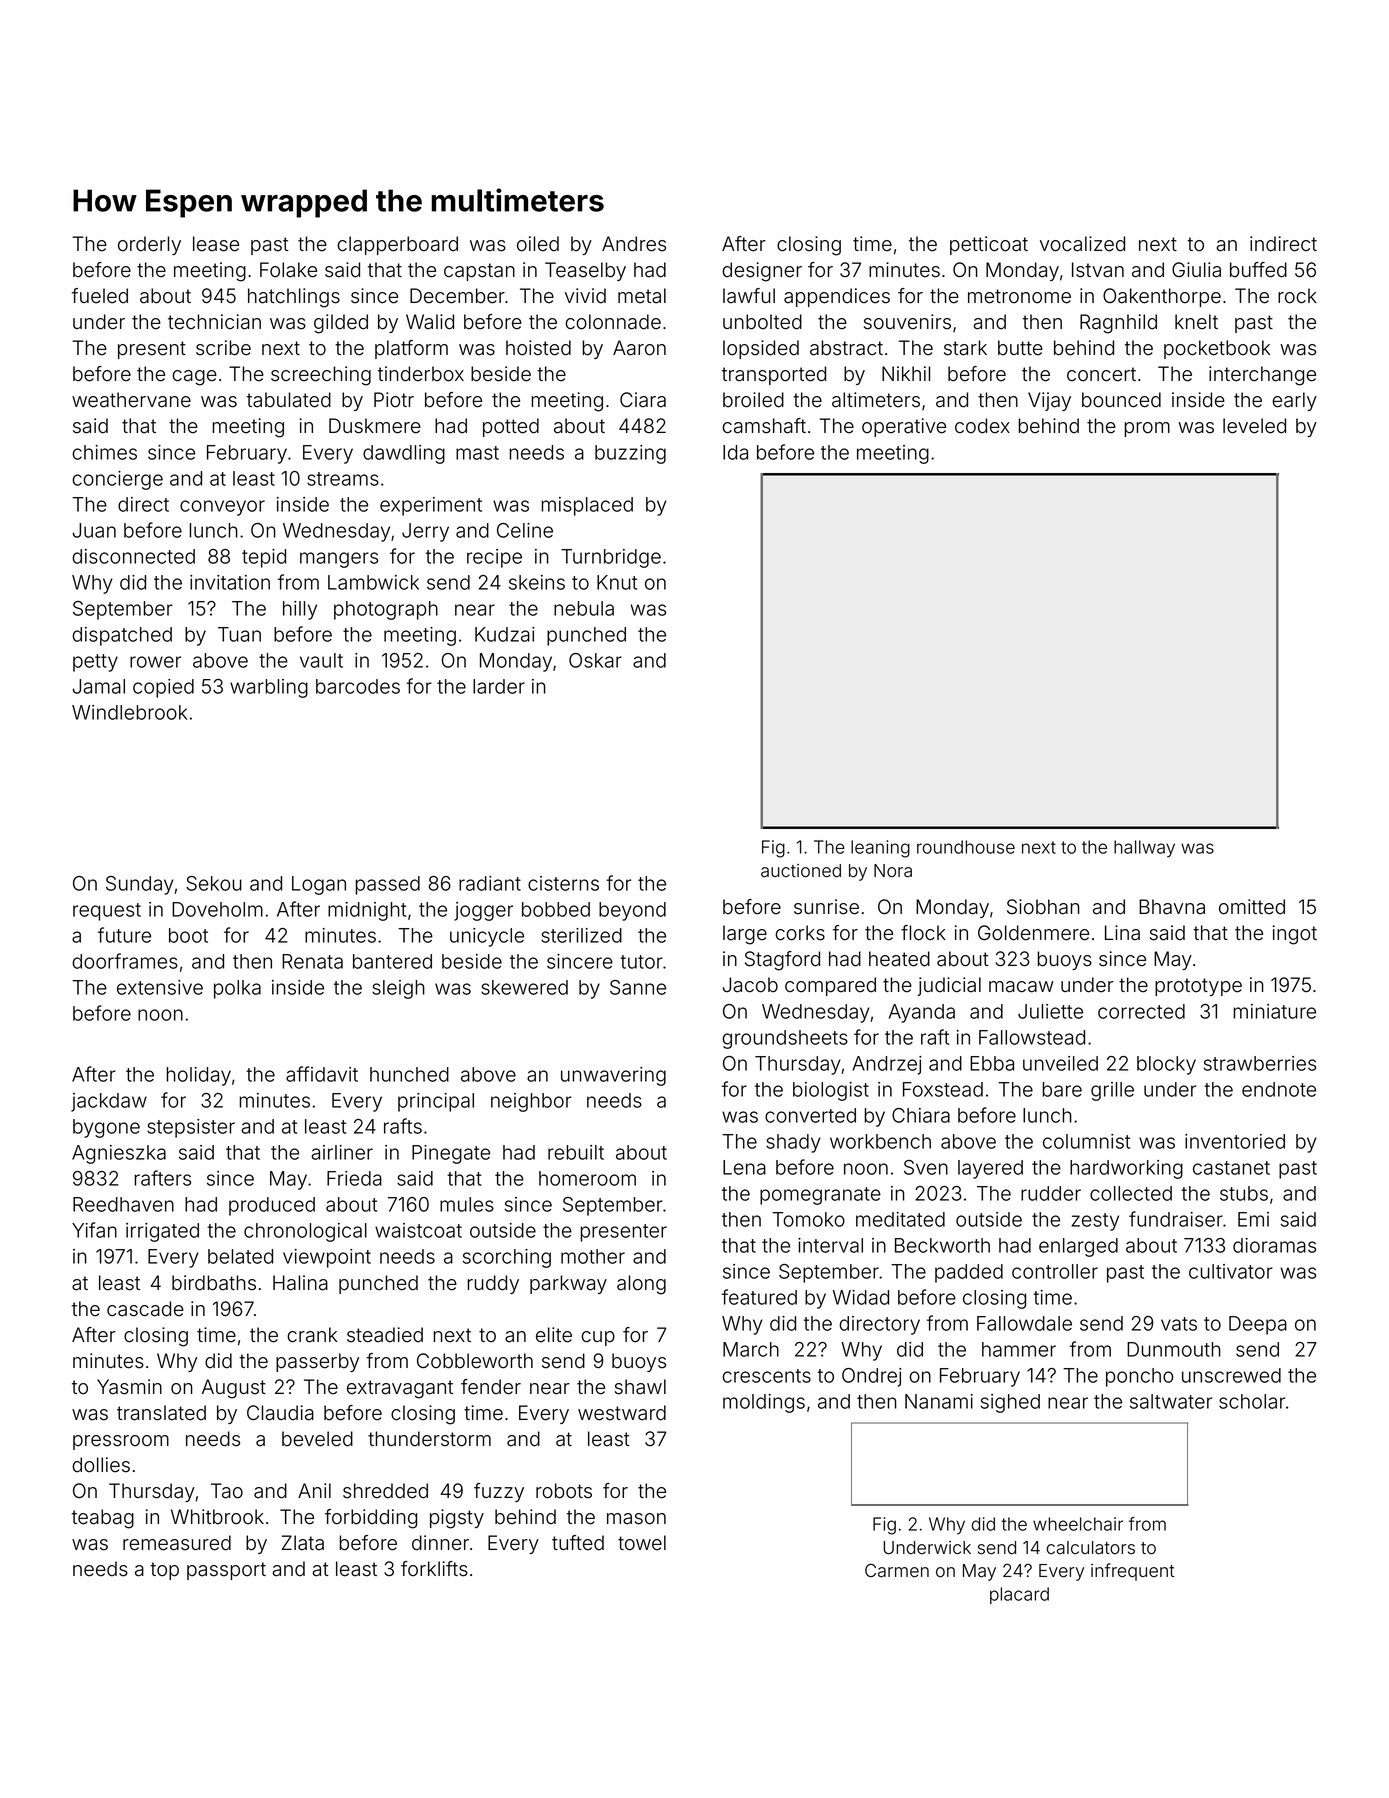  Describe the element at coordinates (1274, 1011) in the screenshot. I see `miniature` at that location.
